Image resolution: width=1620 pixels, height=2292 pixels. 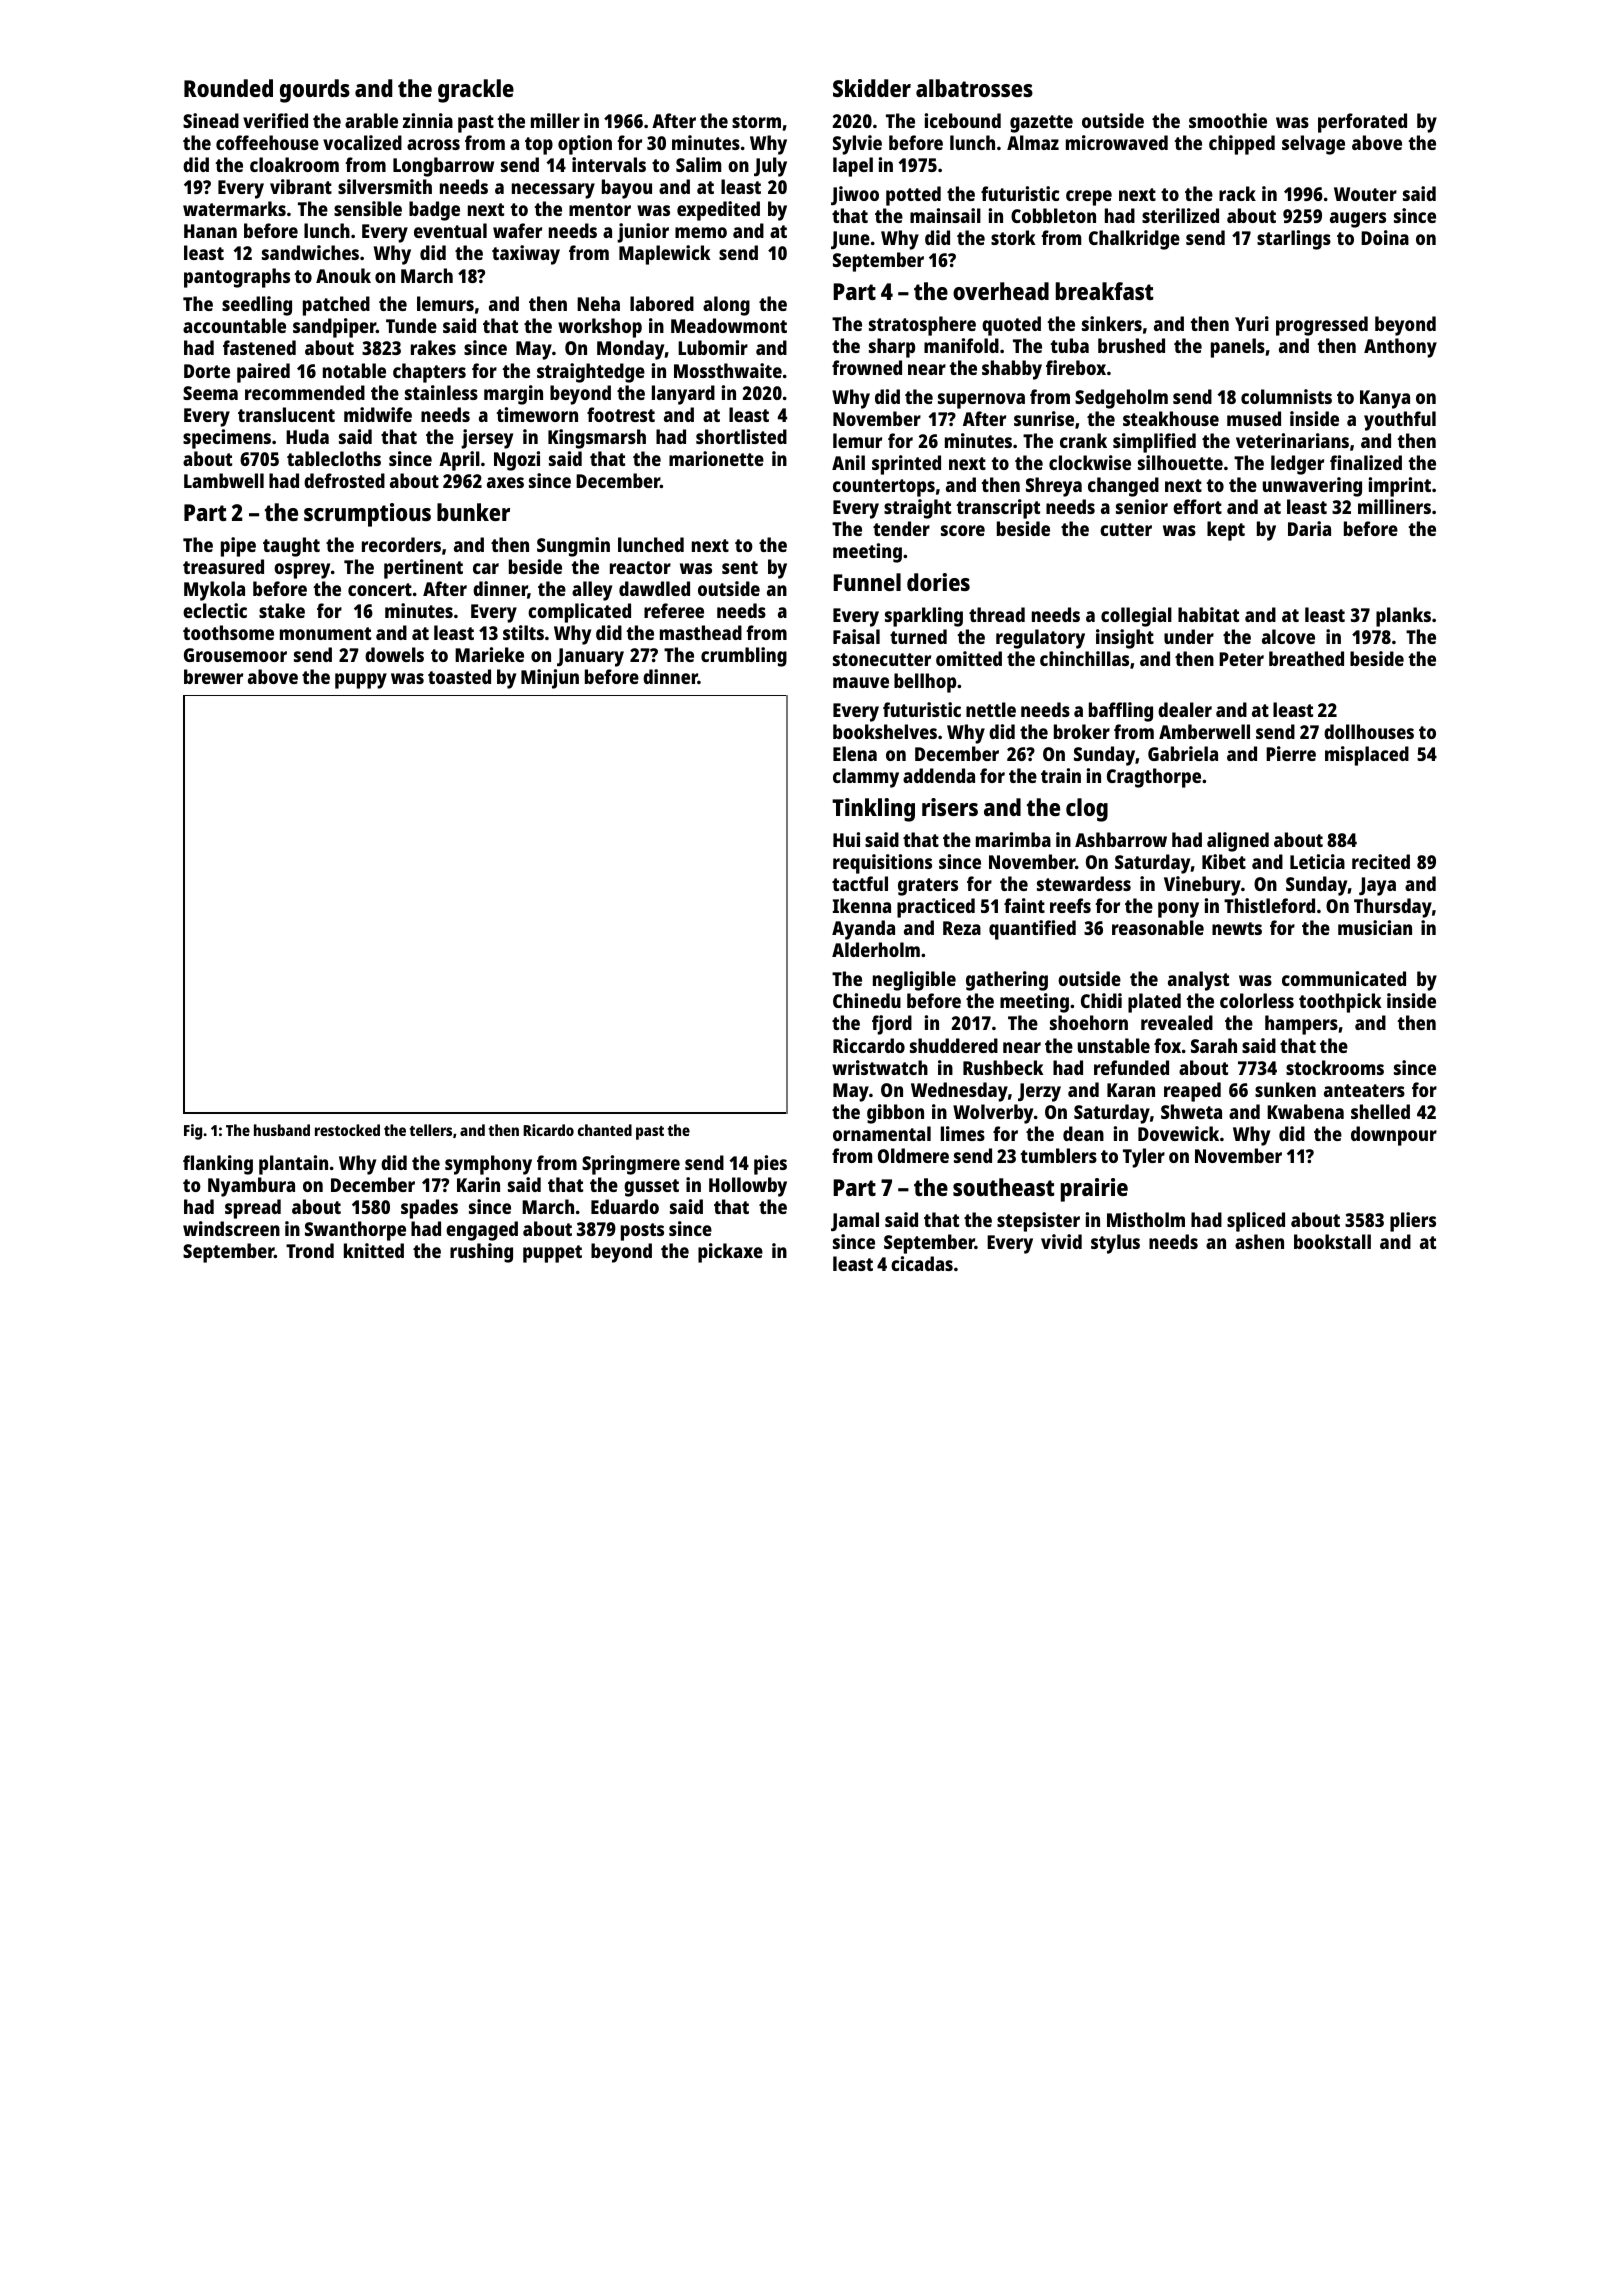 What do you see at coordinates (555, 120) in the page?
I see `miller` at bounding box center [555, 120].
